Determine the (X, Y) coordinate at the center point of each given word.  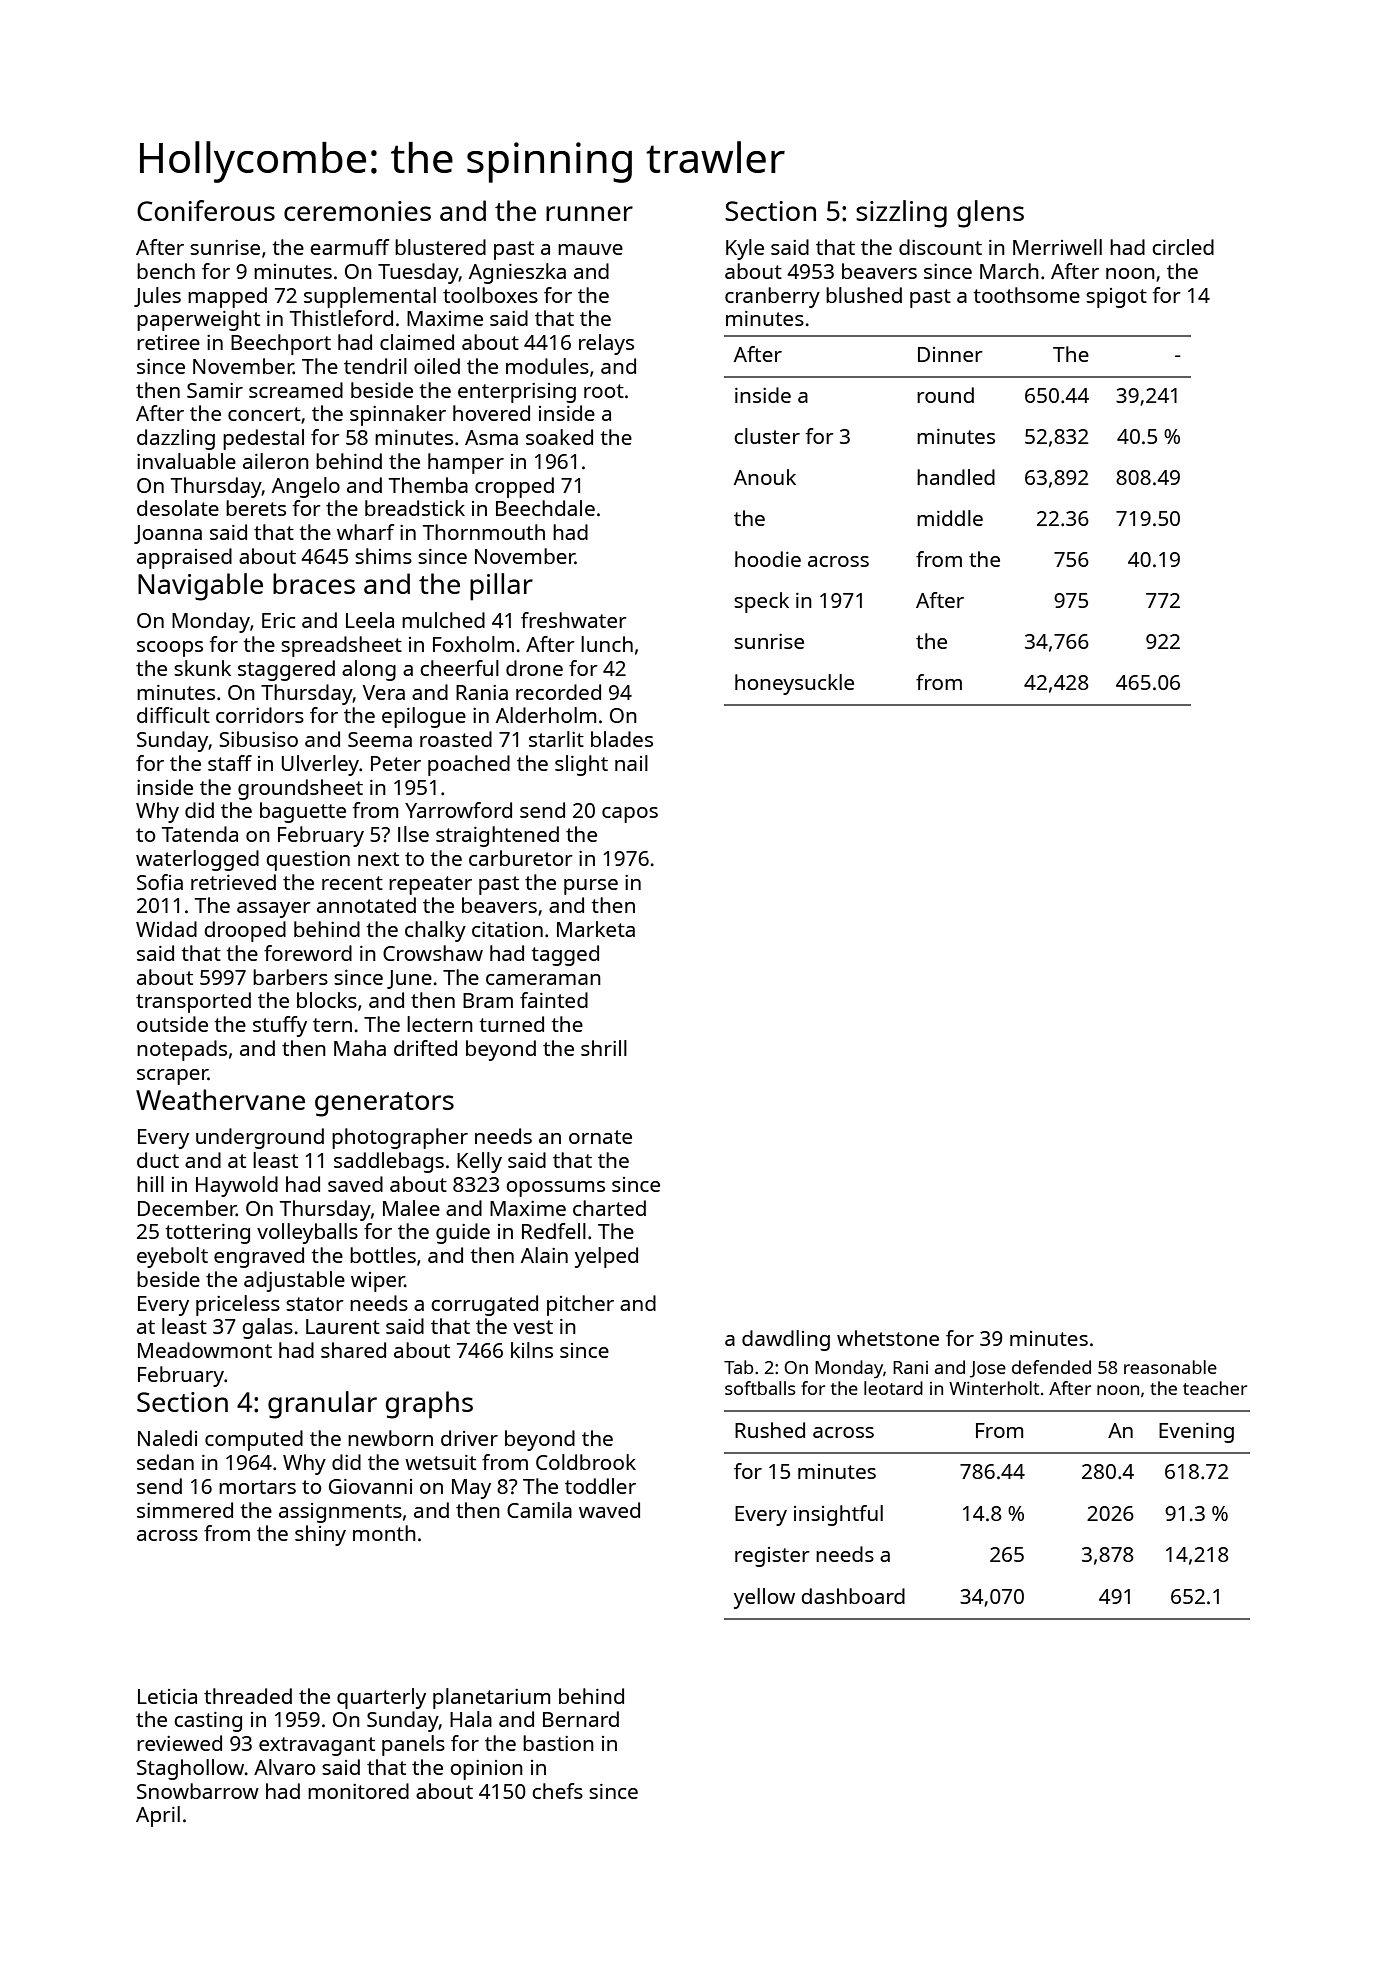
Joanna (168, 534)
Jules (157, 297)
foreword (308, 953)
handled (956, 477)
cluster (767, 436)
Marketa (596, 929)
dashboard (853, 1596)
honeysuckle (794, 684)
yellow (764, 1598)
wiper (378, 1282)
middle (950, 518)
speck (761, 602)
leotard (893, 1388)
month (384, 1533)
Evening (1196, 1433)
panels (413, 1745)
